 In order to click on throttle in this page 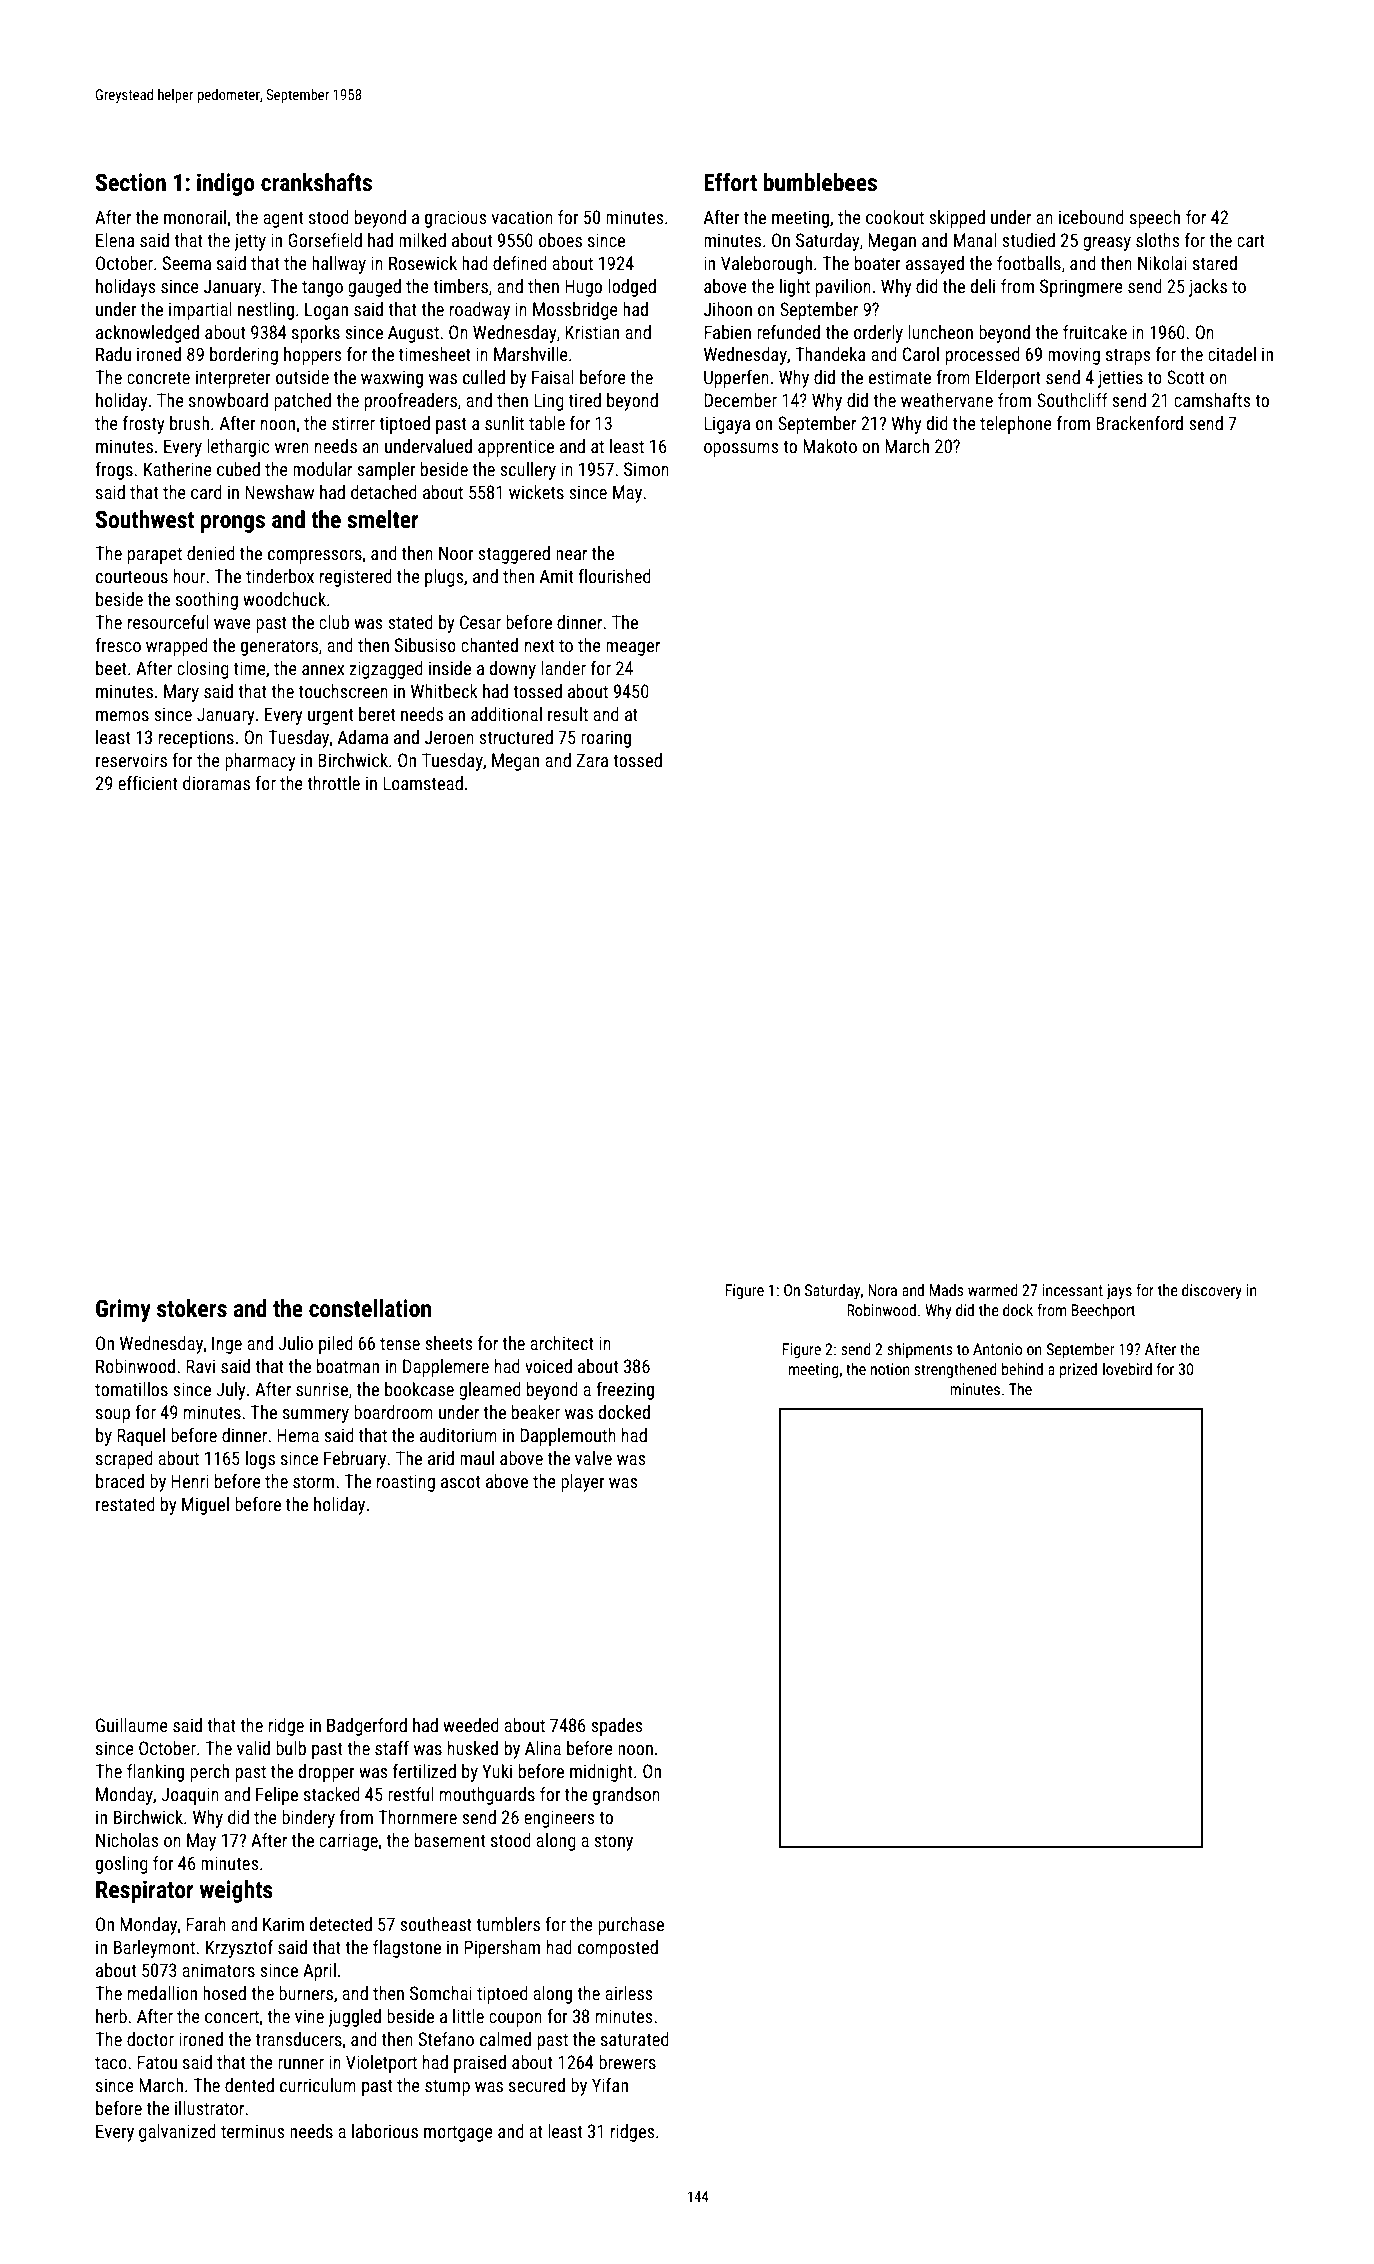, I will do `click(333, 783)`.
